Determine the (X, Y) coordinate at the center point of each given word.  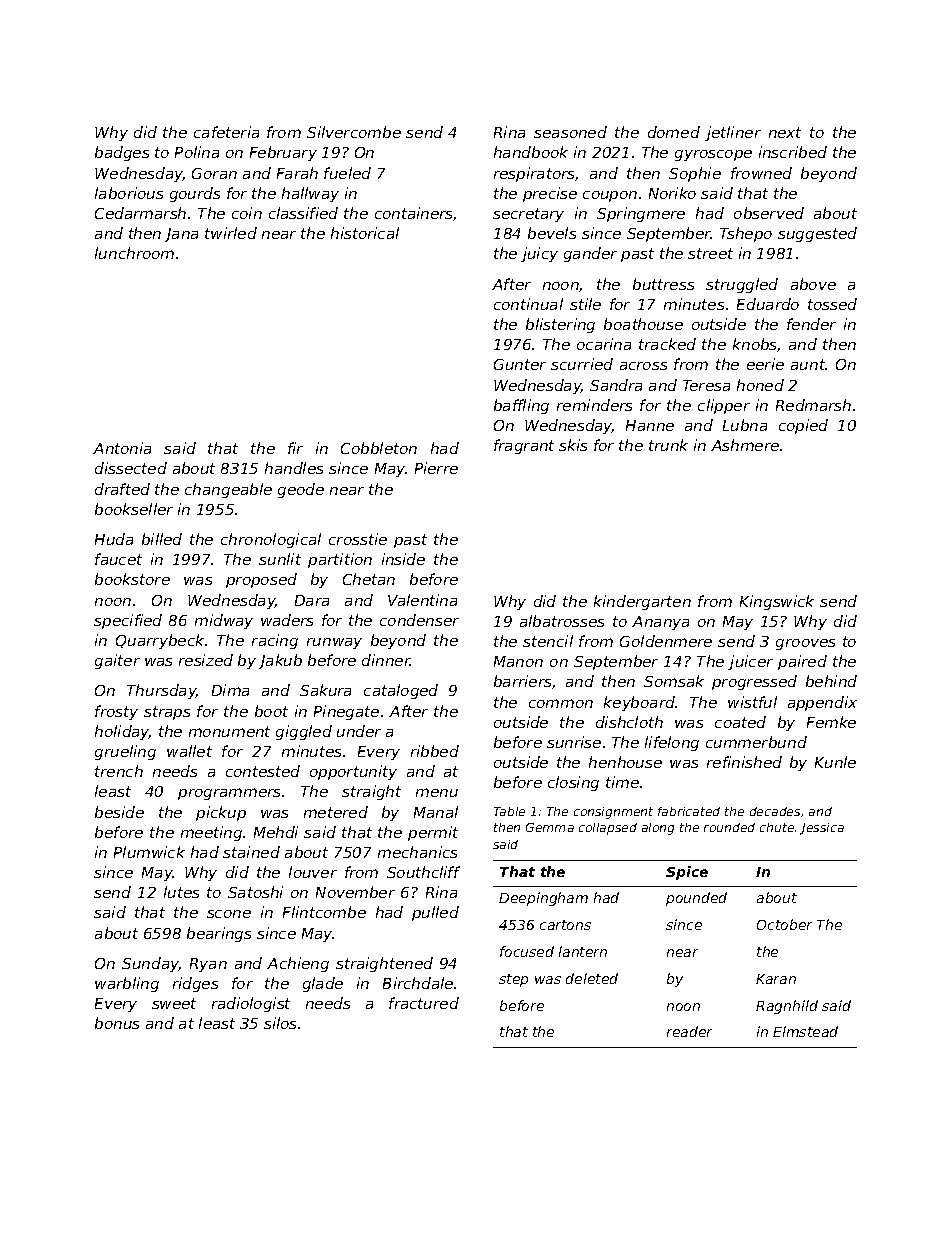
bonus (117, 1023)
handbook (531, 152)
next (785, 132)
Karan (776, 979)
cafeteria (226, 132)
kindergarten (642, 602)
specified (128, 621)
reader (689, 1031)
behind (831, 681)
